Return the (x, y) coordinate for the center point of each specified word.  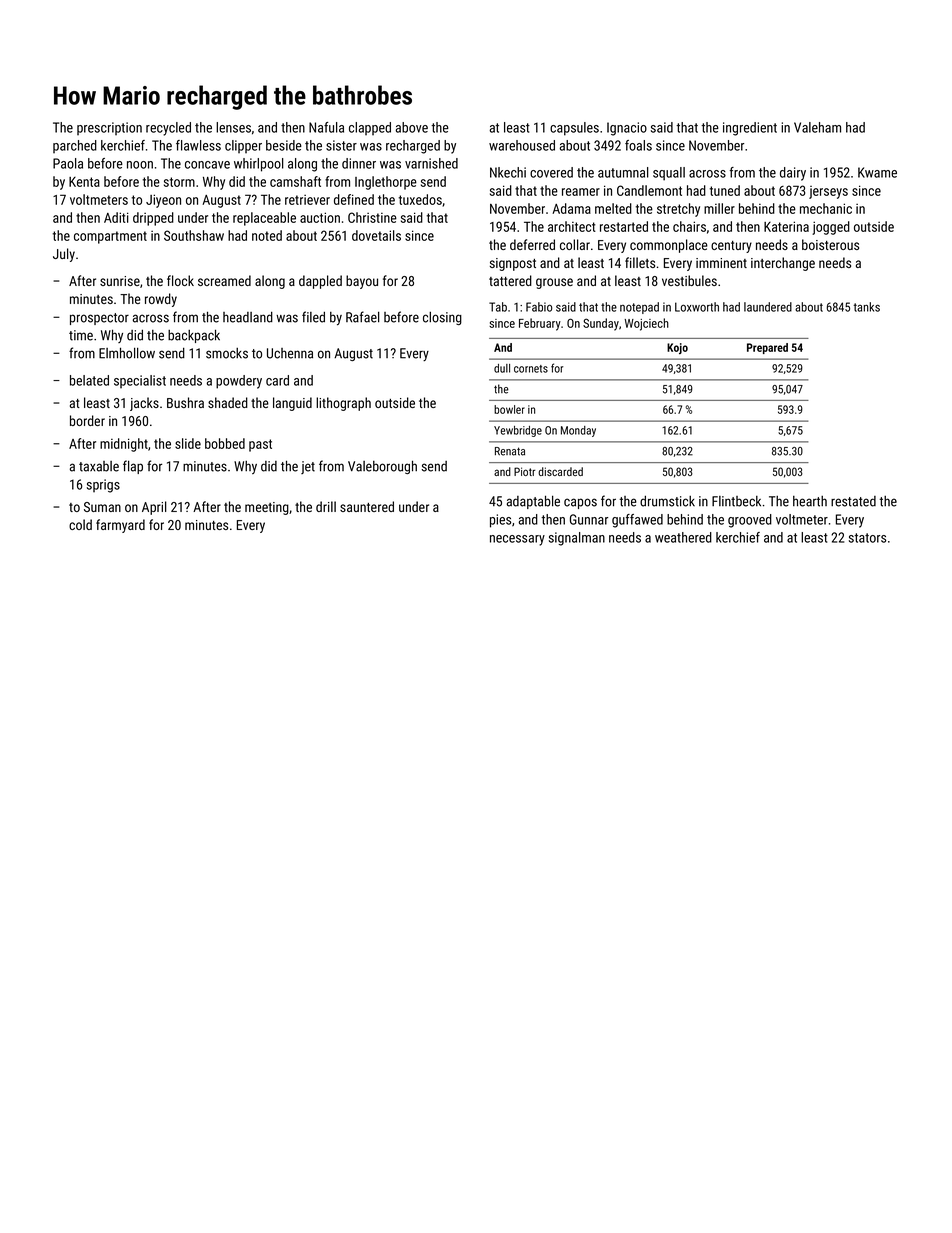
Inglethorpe (386, 183)
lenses (233, 127)
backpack (194, 336)
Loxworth (697, 307)
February (540, 324)
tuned (725, 190)
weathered (683, 537)
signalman (577, 539)
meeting (267, 508)
